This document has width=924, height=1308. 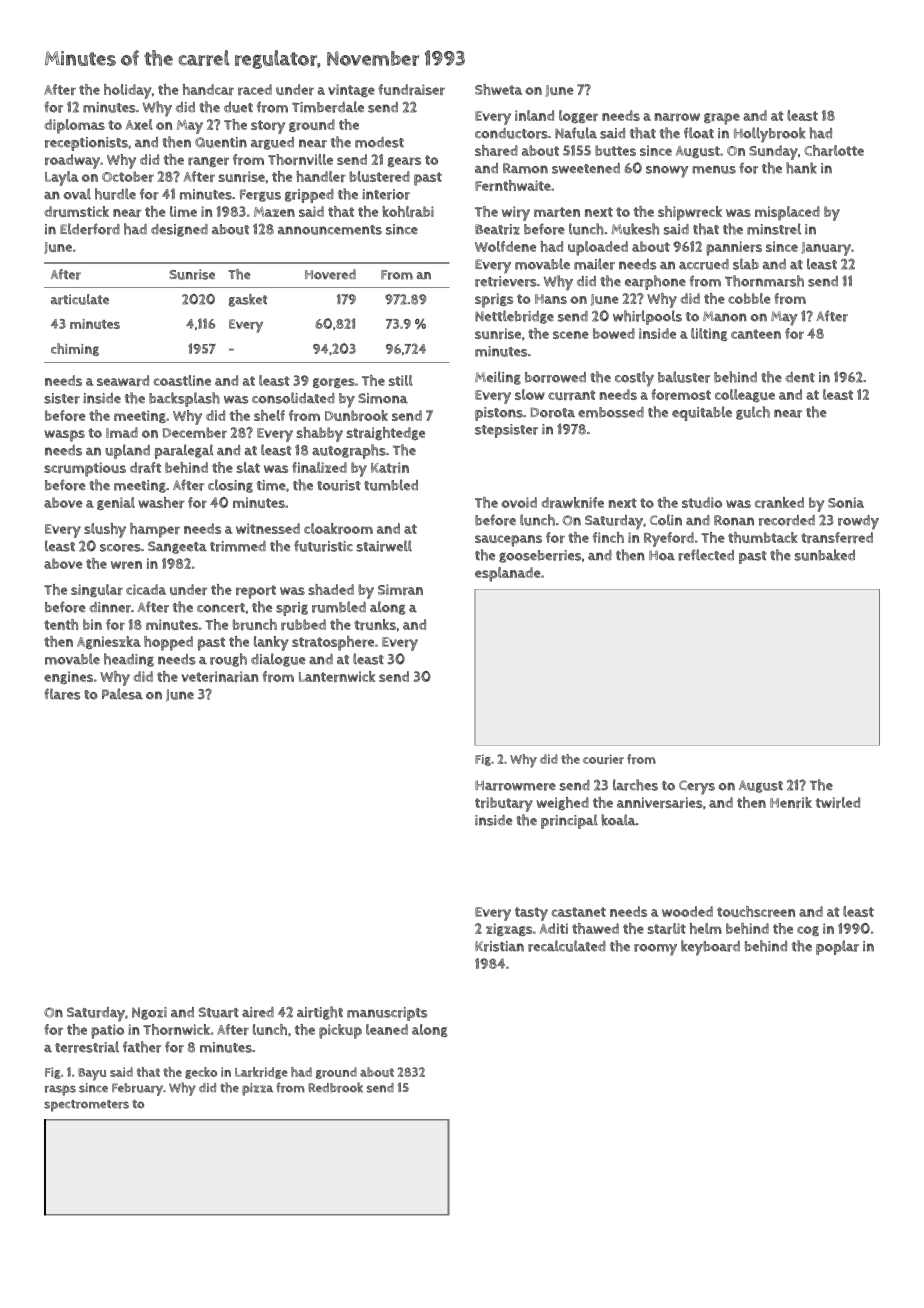 What do you see at coordinates (218, 1012) in the document?
I see `Stuart` at bounding box center [218, 1012].
